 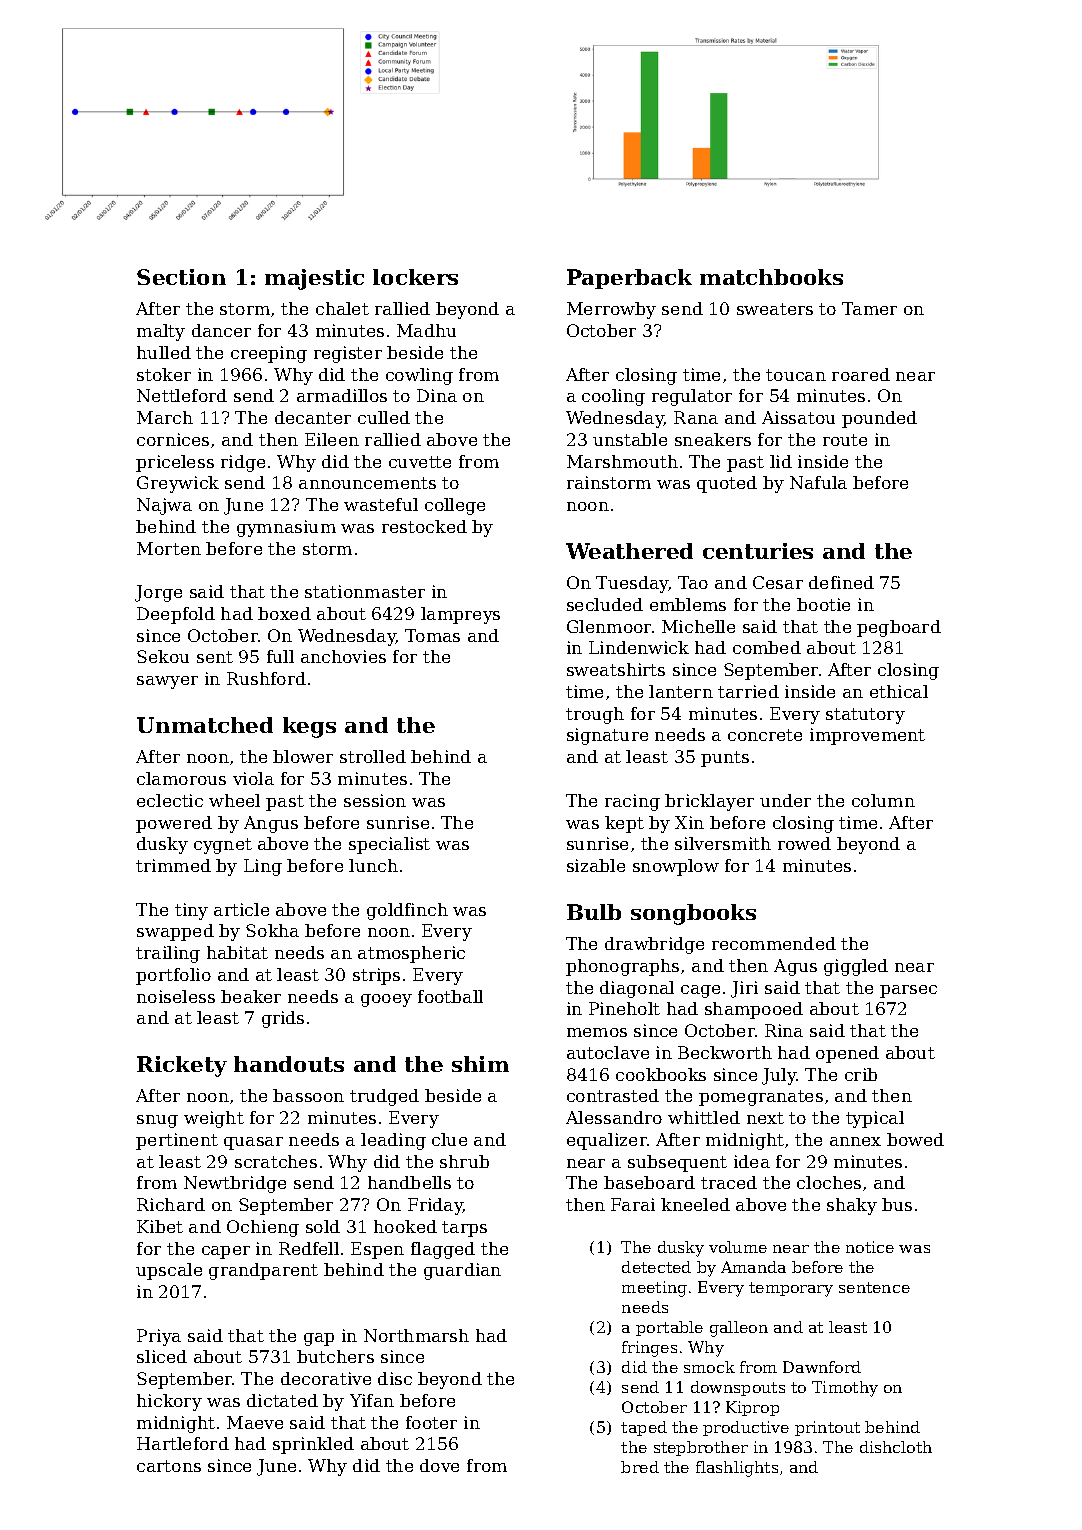 I want to click on Morten, so click(x=169, y=548).
